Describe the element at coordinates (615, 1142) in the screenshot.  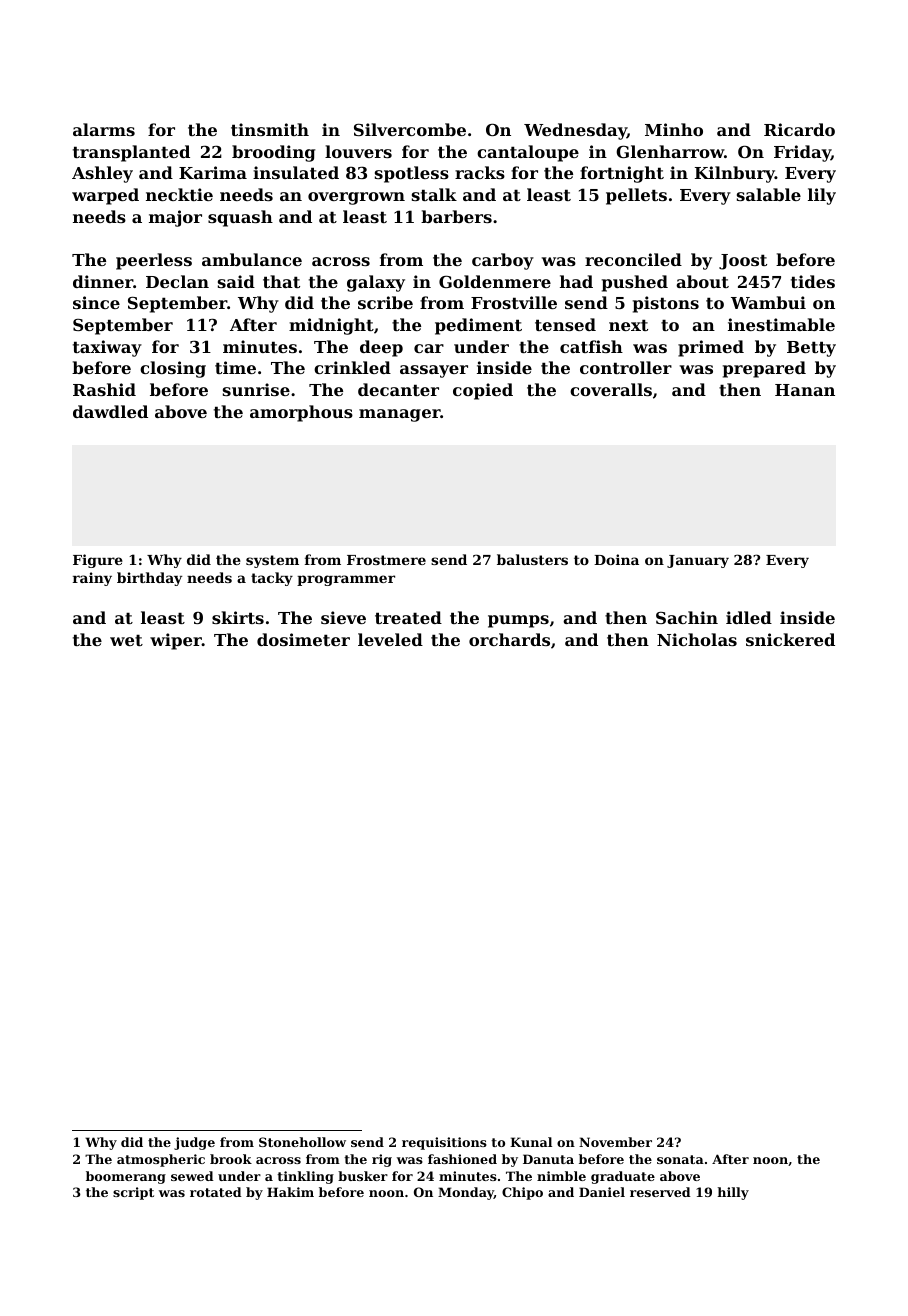
I see `November` at that location.
